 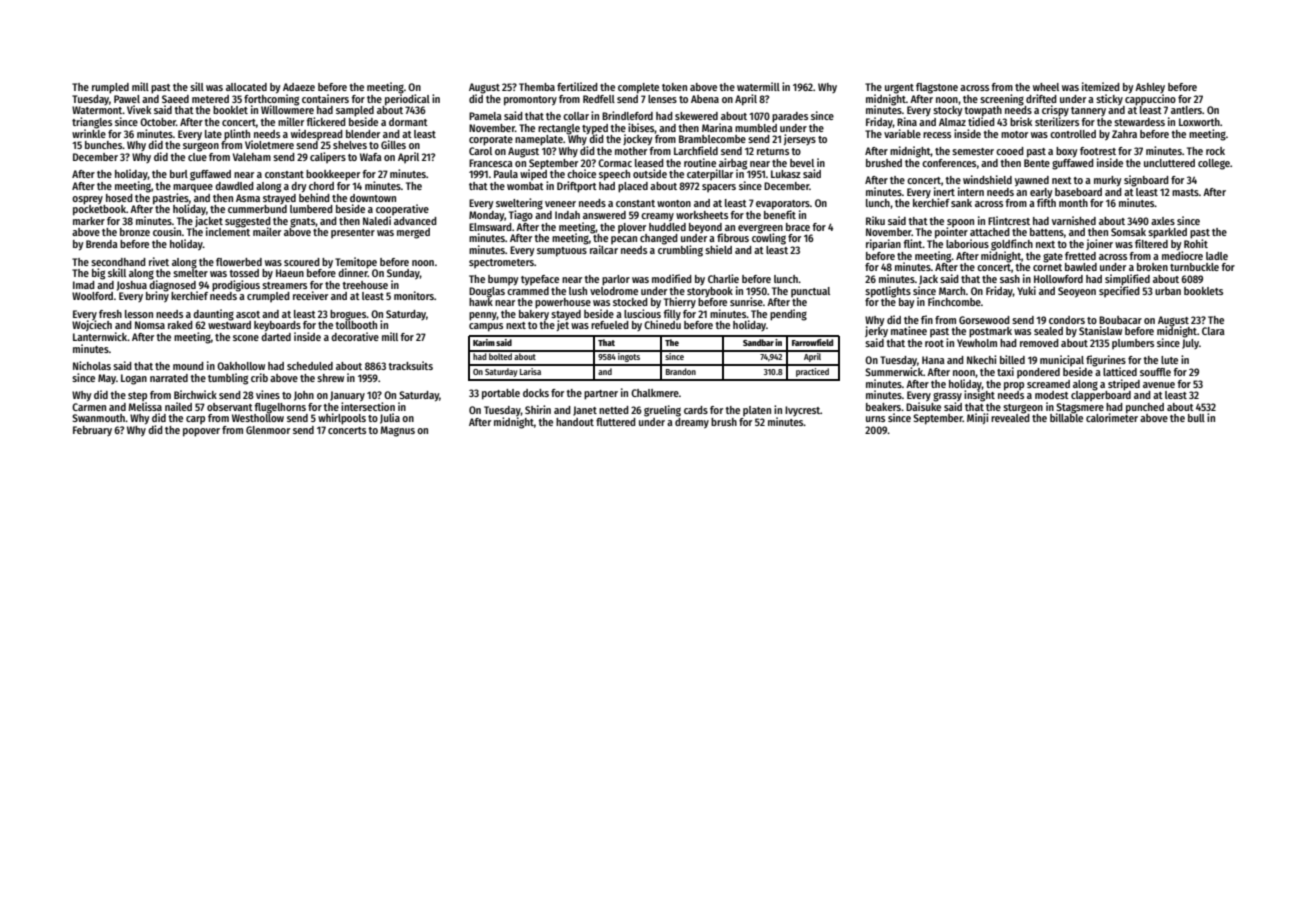 I want to click on Ashley, so click(x=1150, y=88).
